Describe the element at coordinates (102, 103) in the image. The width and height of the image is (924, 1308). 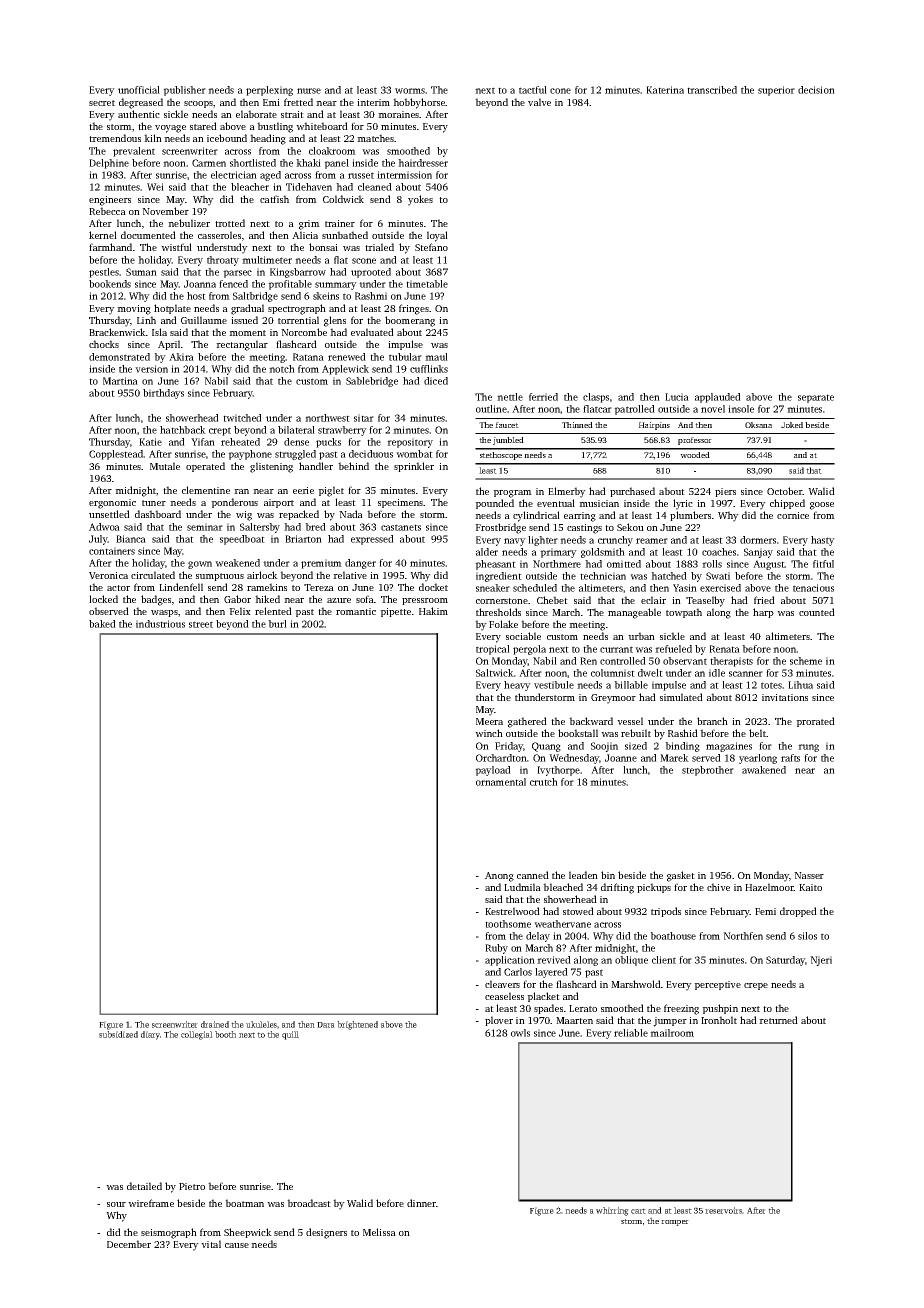
I see `secret` at that location.
